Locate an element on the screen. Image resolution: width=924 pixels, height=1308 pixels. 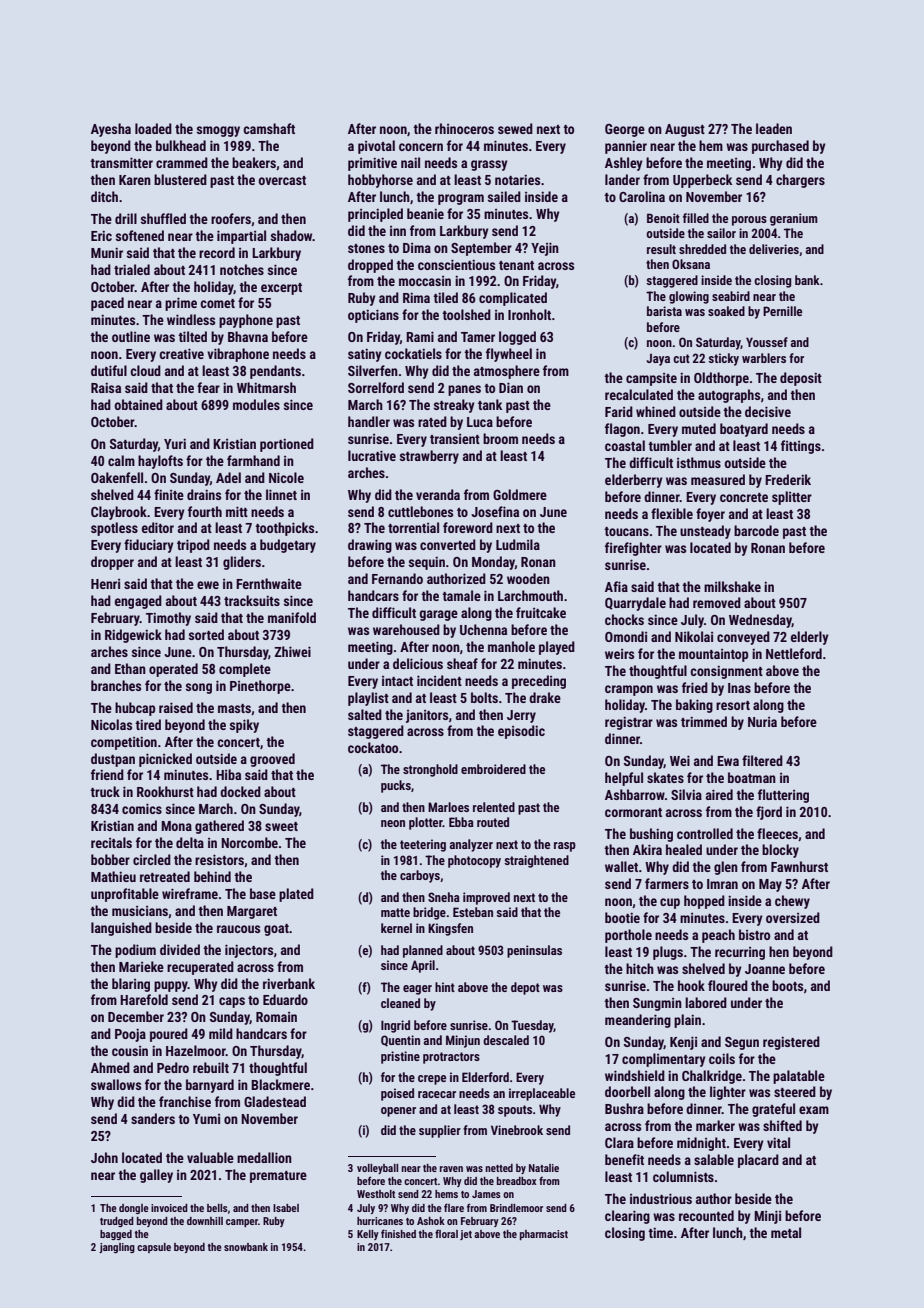
sweet is located at coordinates (281, 826).
